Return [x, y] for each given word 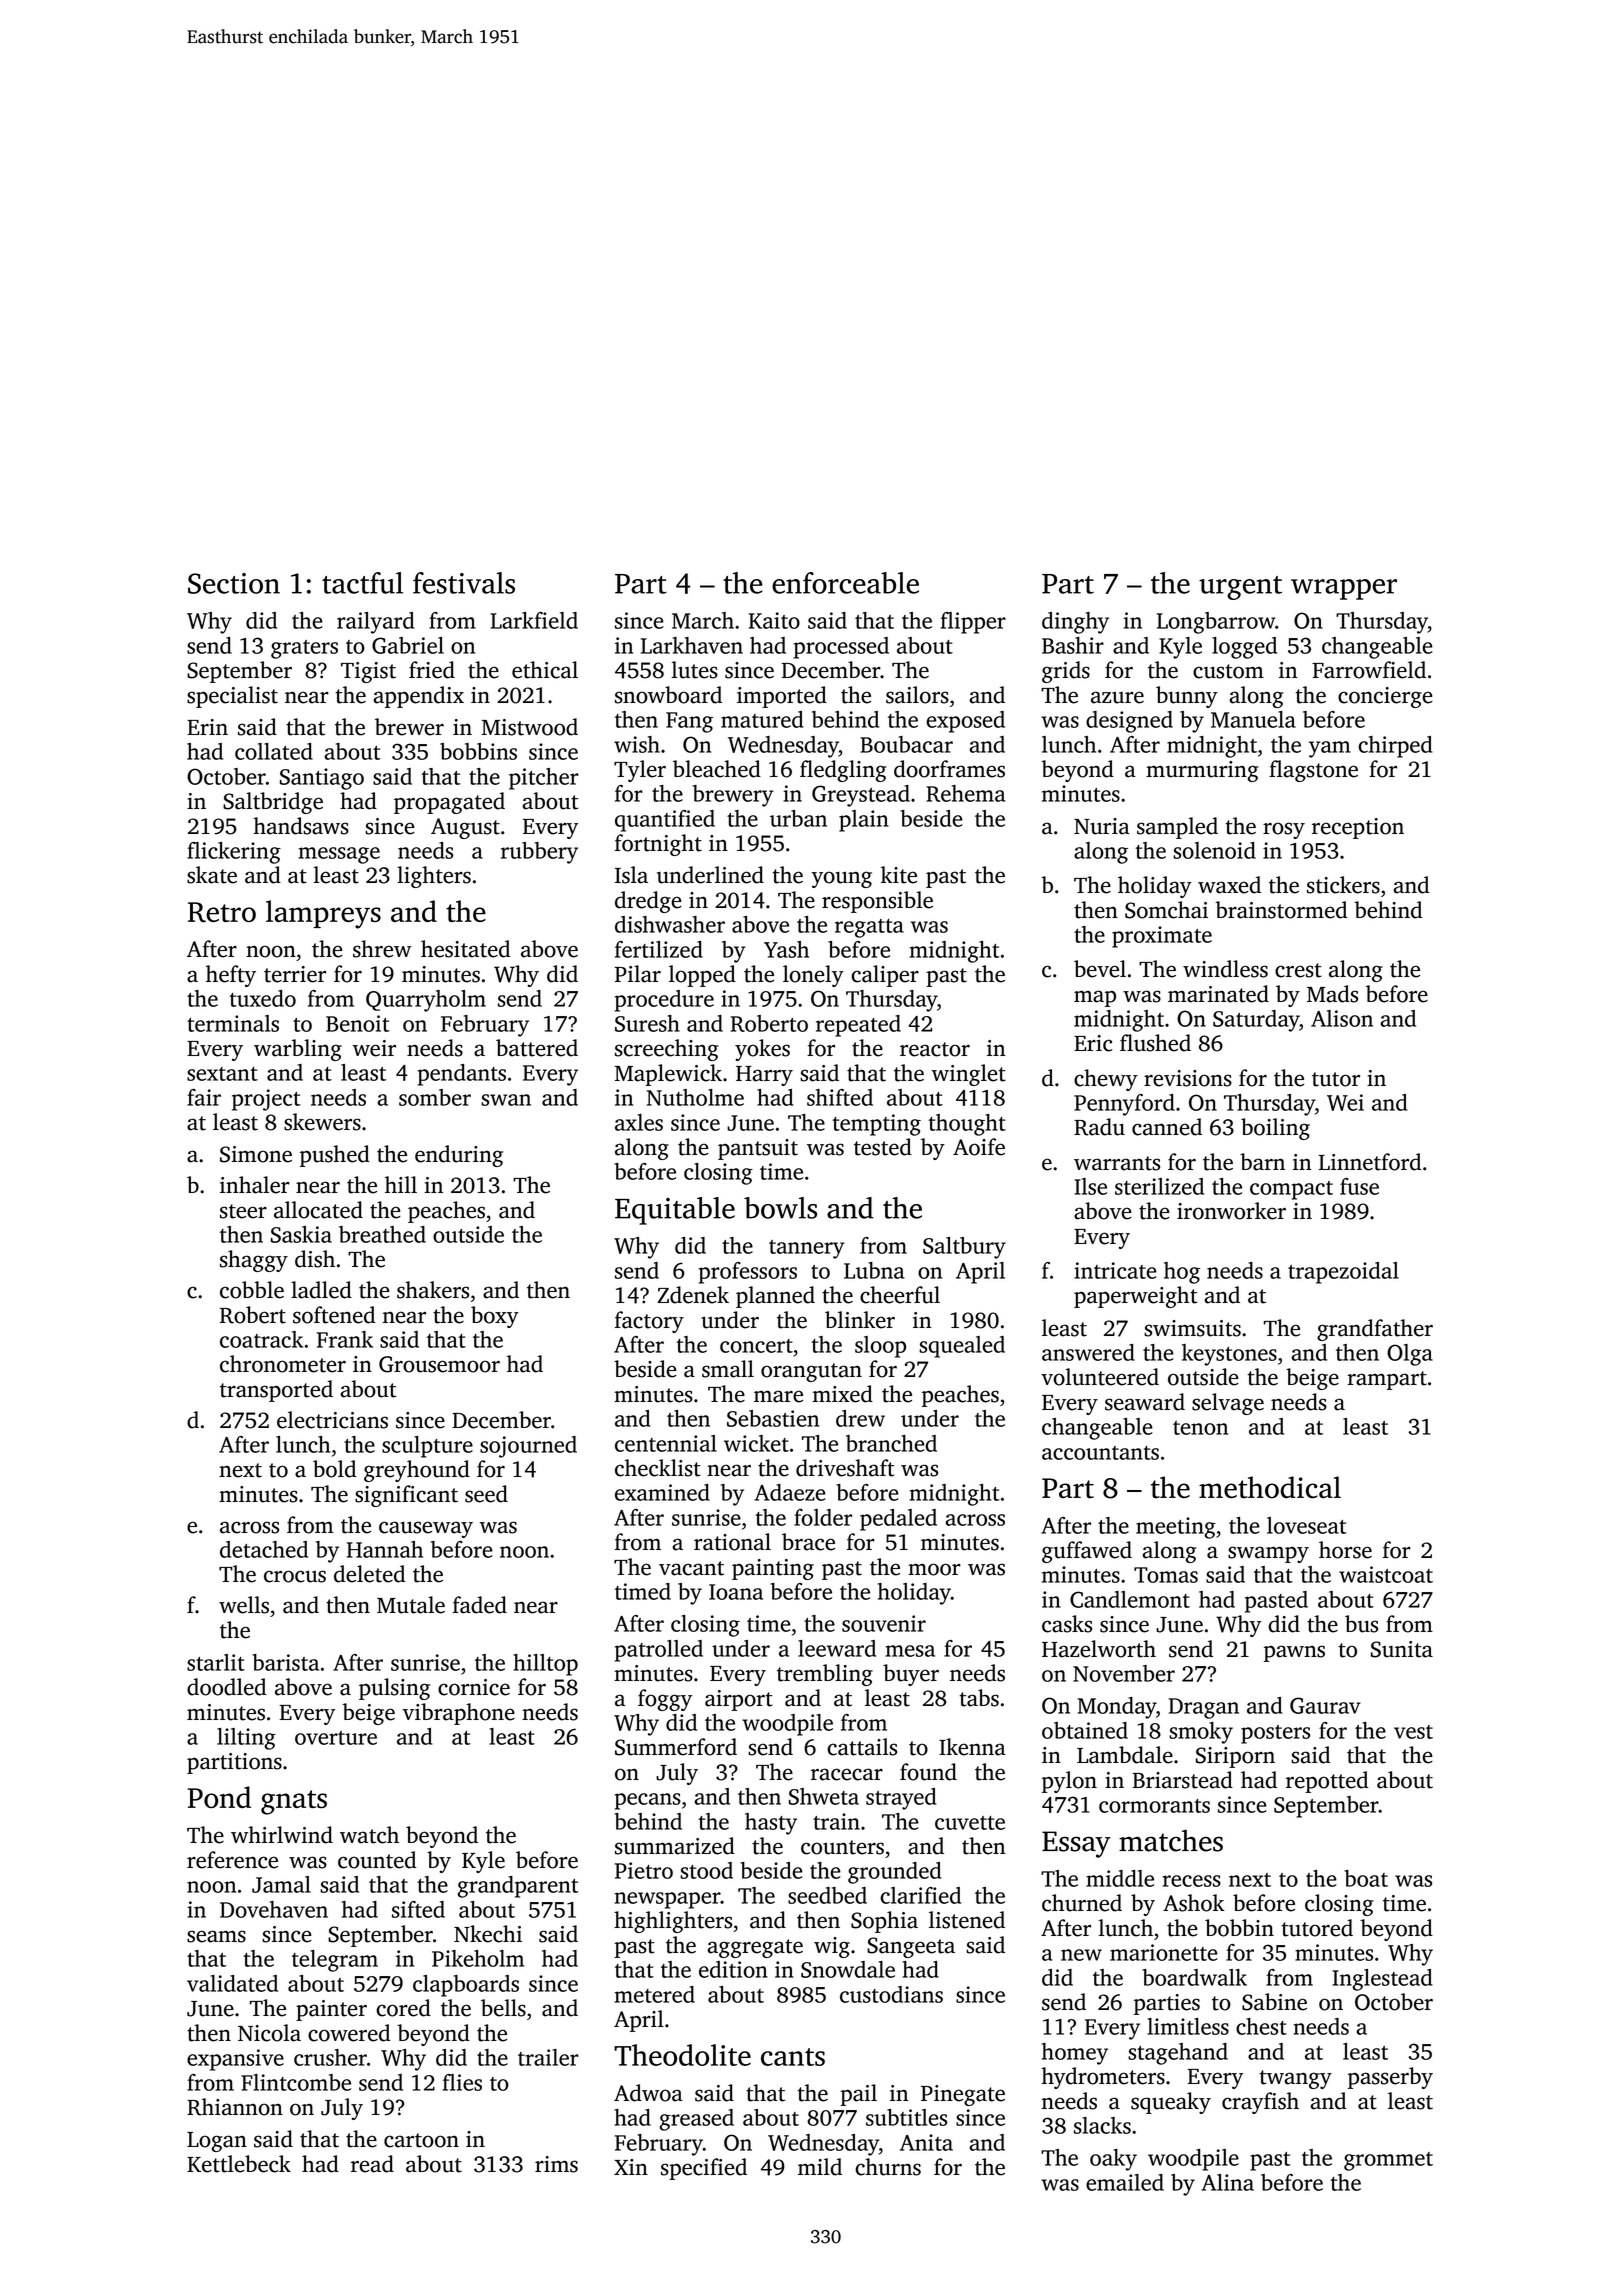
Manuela [1253, 719]
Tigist [368, 672]
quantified [665, 821]
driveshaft [845, 1468]
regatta [869, 928]
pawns [1294, 1653]
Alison [1342, 1018]
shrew [382, 949]
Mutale [411, 1605]
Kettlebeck [239, 2164]
